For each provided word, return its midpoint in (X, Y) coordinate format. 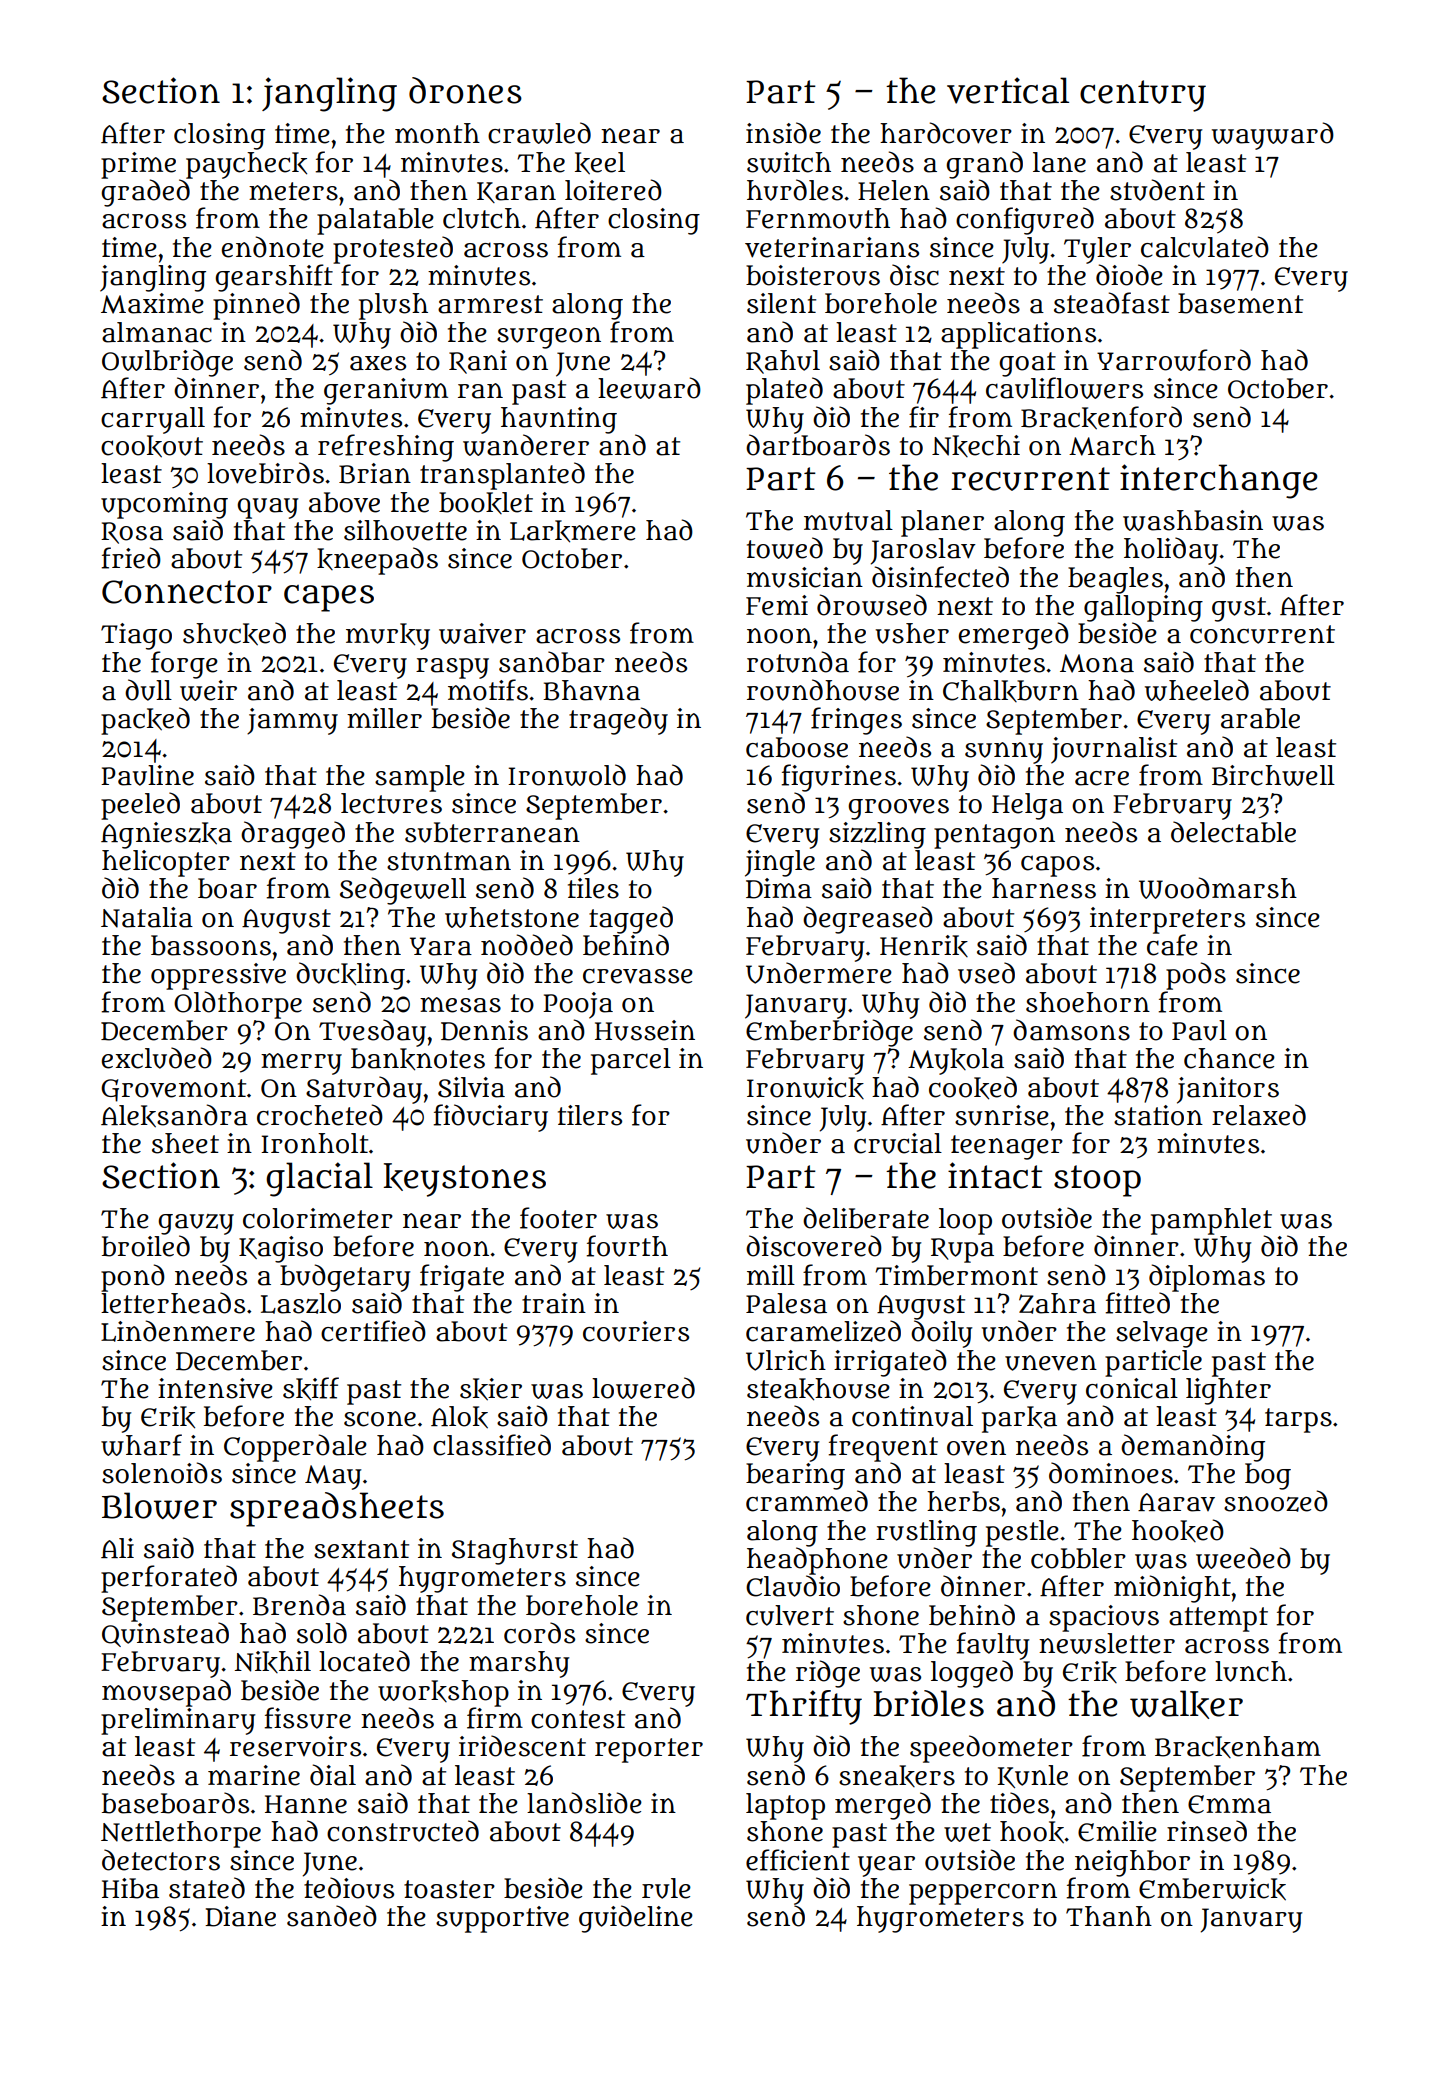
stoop (1097, 1181)
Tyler (1097, 250)
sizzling (877, 835)
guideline (636, 1919)
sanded (332, 1916)
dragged (293, 835)
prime (138, 165)
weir (208, 690)
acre (1102, 778)
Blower (159, 1505)
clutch (482, 218)
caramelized (823, 1331)
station (1158, 1115)
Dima (779, 888)
